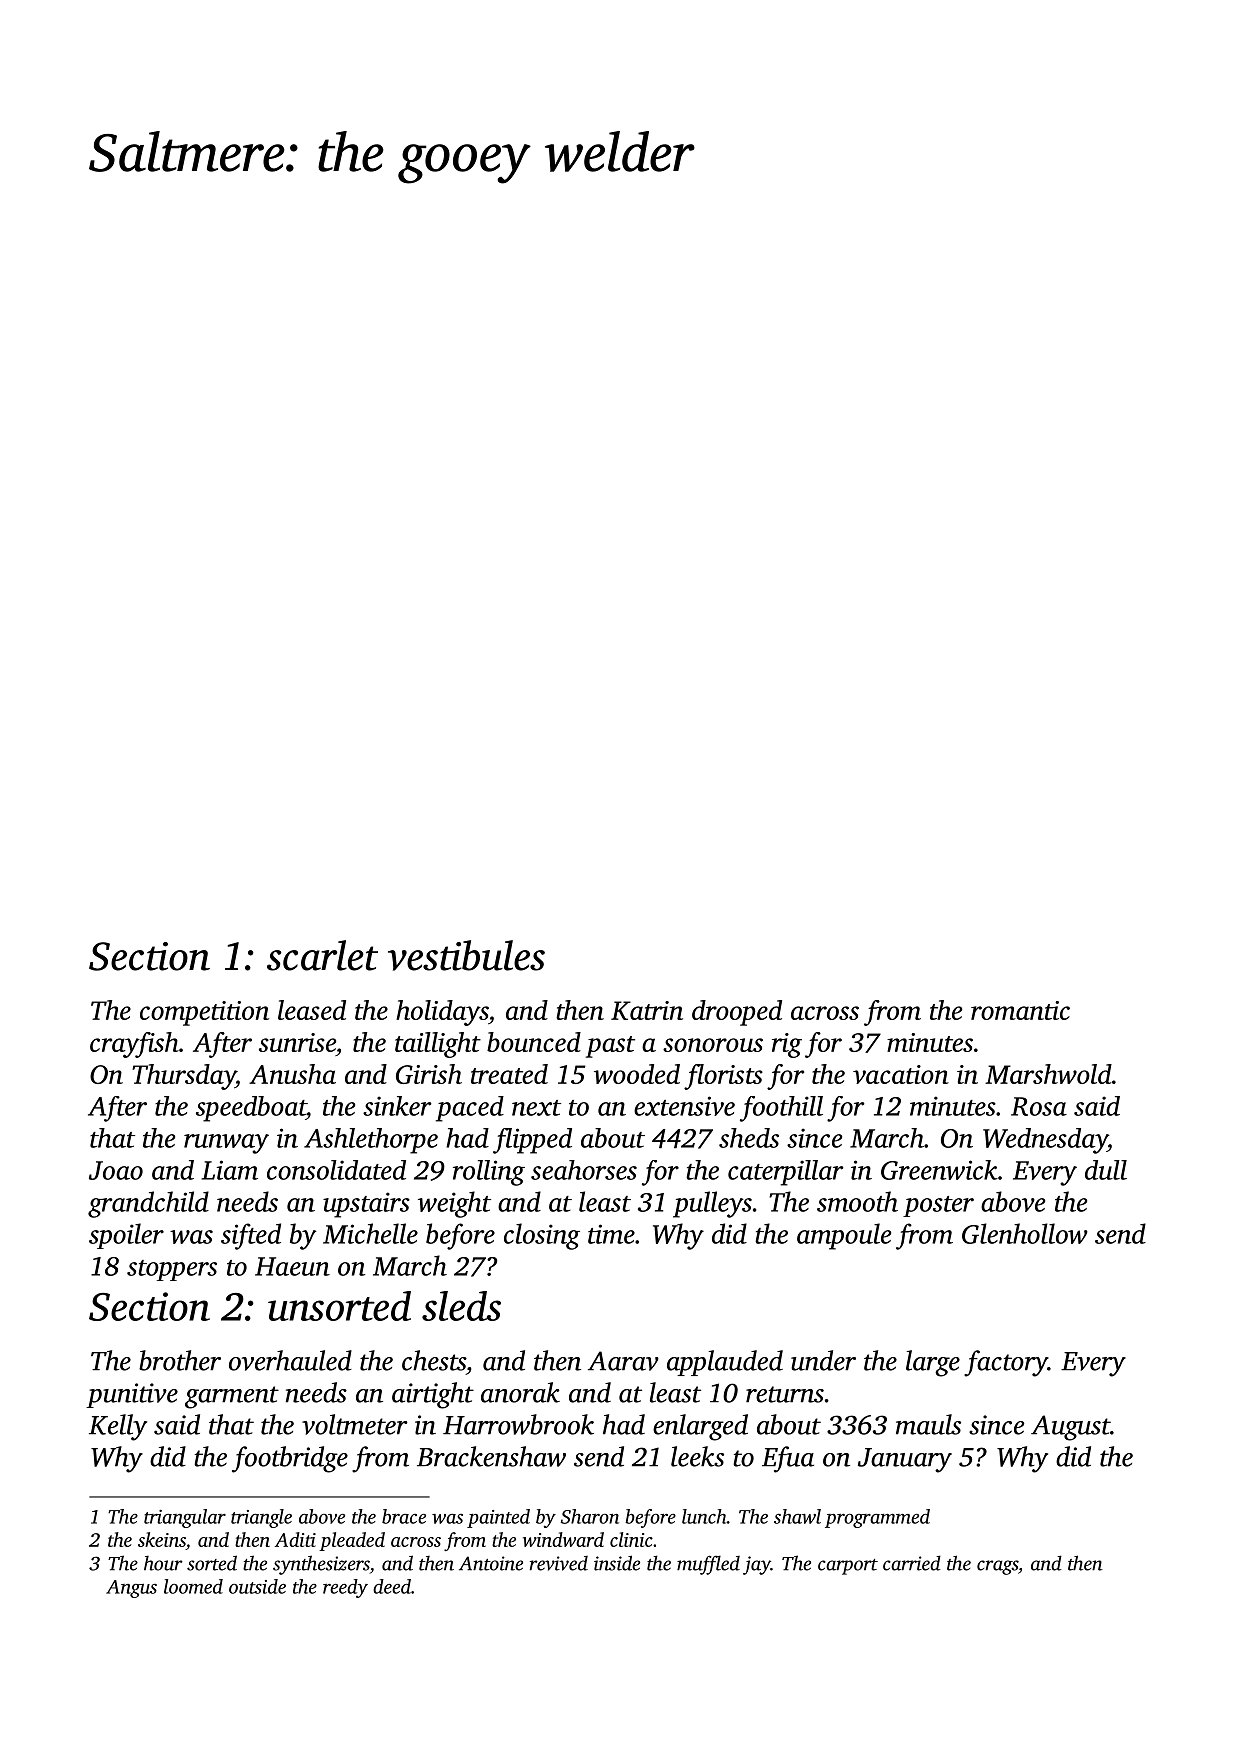 This image has height=1754, width=1240. I want to click on romantic, so click(1020, 1010).
